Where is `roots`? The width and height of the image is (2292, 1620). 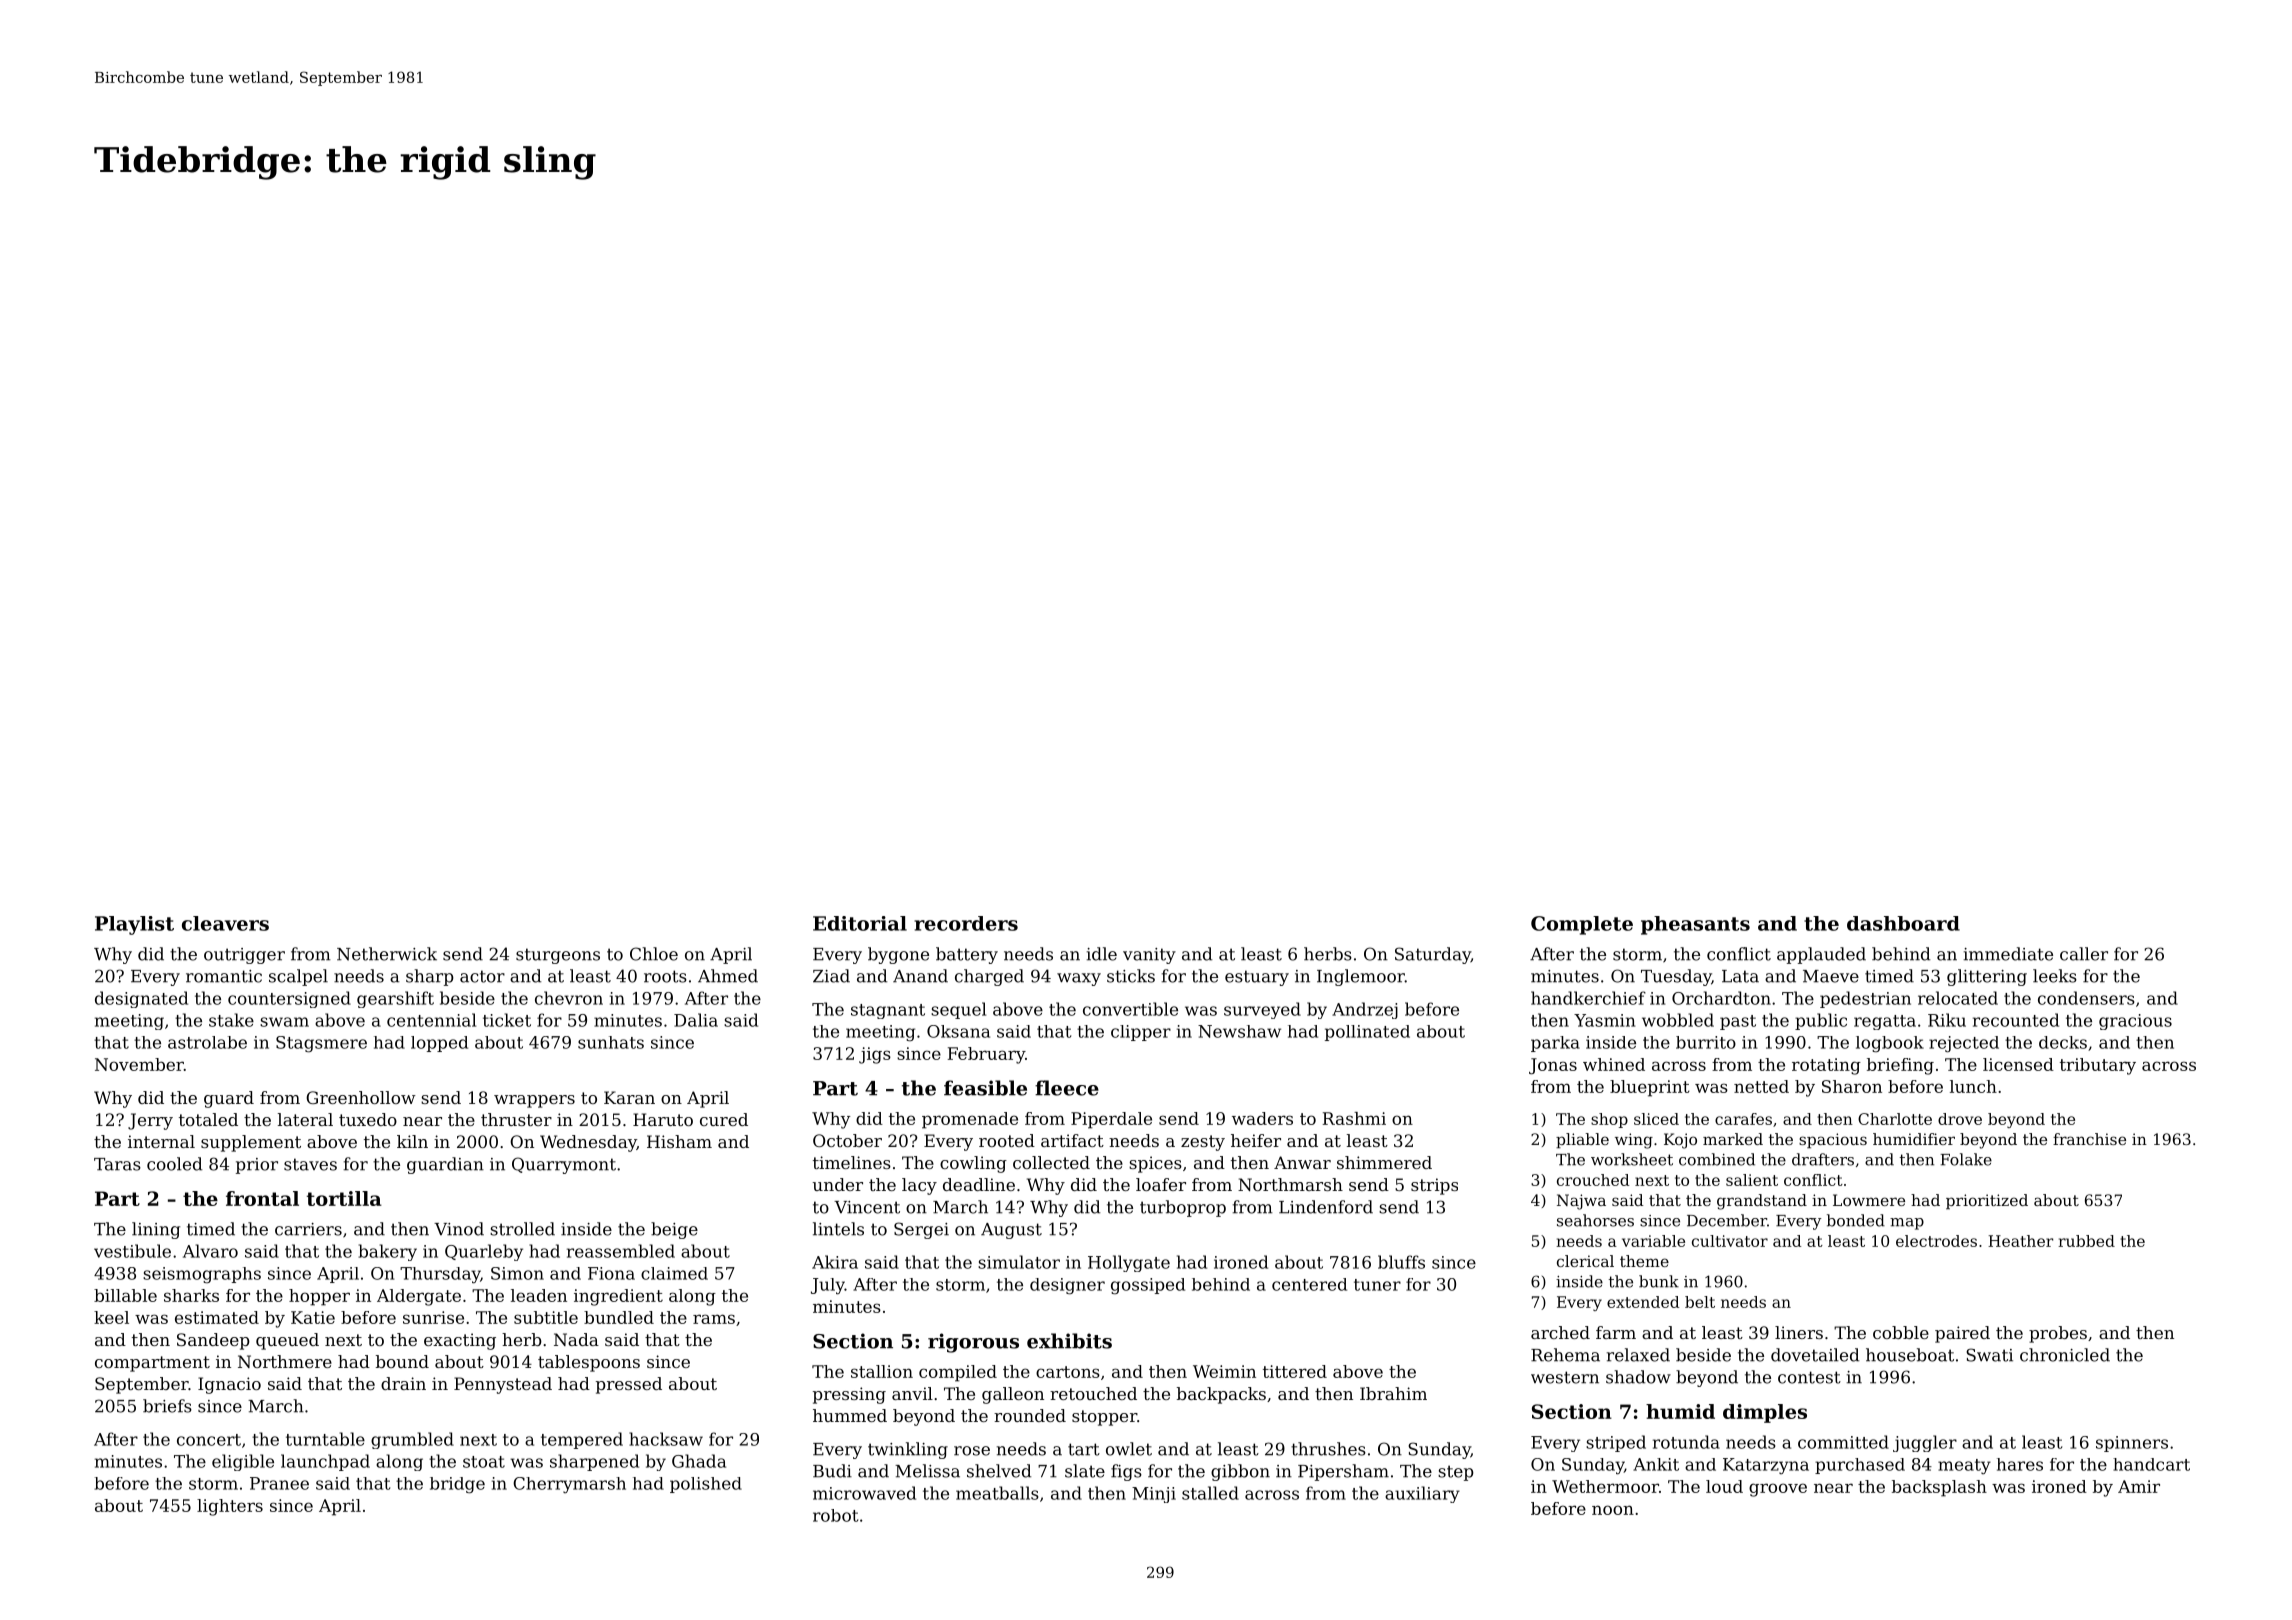
roots is located at coordinates (665, 976).
